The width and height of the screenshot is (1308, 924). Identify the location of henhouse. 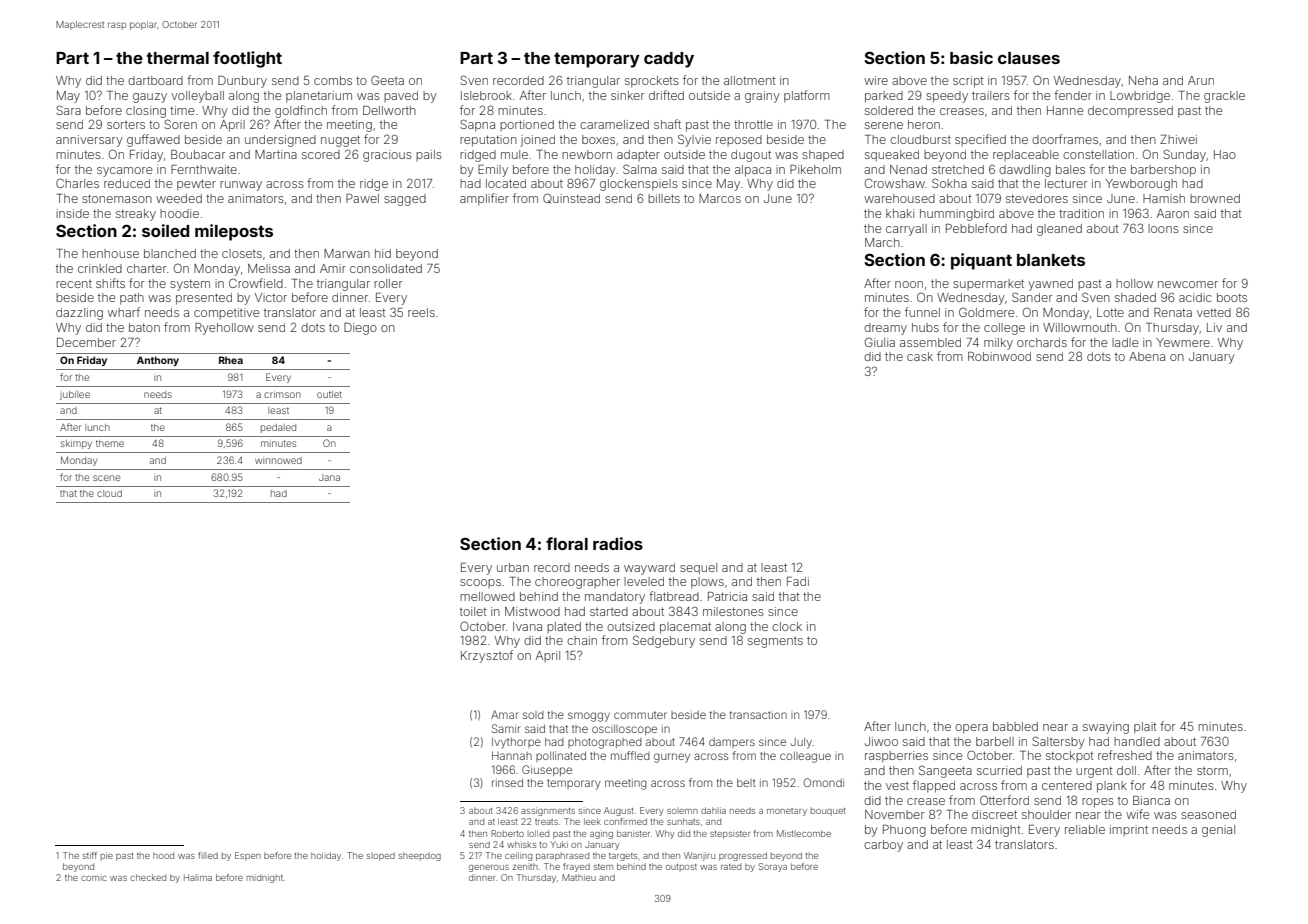
(110, 253).
